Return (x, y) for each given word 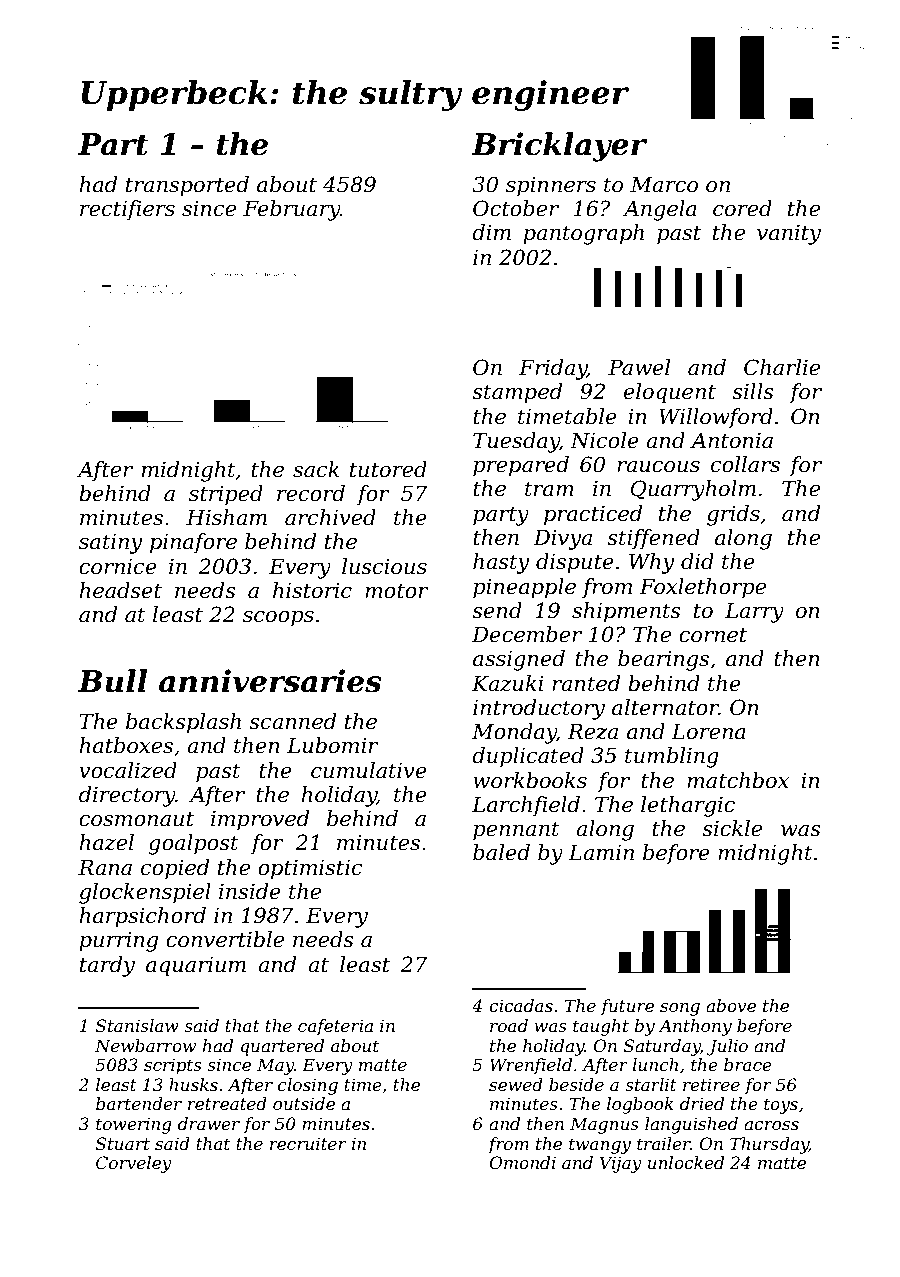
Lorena (708, 731)
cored (742, 208)
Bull (112, 681)
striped (226, 495)
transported (187, 186)
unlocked (686, 1162)
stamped (517, 393)
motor (397, 591)
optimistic (310, 869)
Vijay (621, 1164)
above (731, 1005)
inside (250, 891)
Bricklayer (559, 147)
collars (745, 464)
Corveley (134, 1164)
